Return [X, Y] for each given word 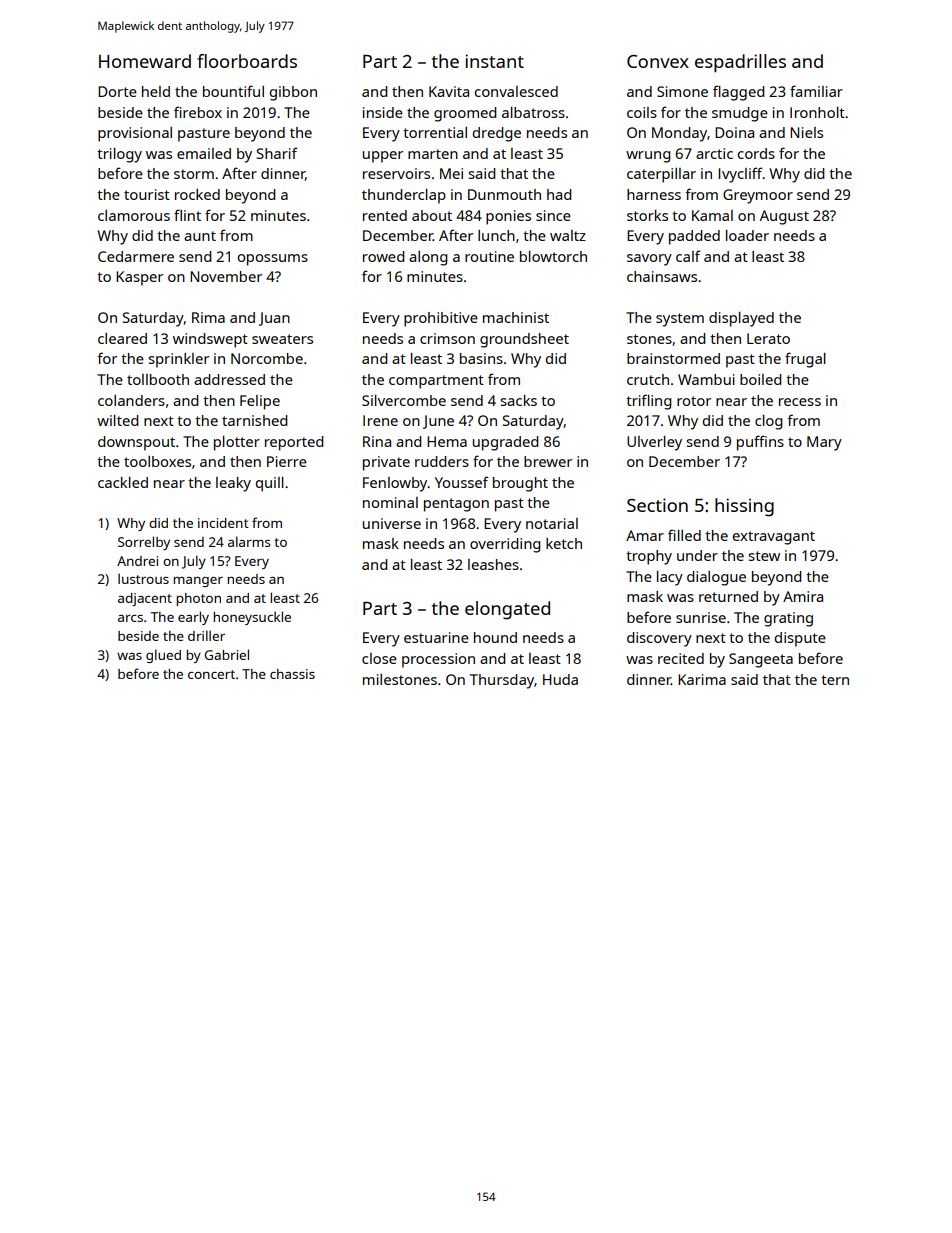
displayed [741, 319]
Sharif [277, 153]
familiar [816, 91]
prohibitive [441, 319]
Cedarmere [136, 256]
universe [391, 523]
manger [198, 582]
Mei [451, 173]
